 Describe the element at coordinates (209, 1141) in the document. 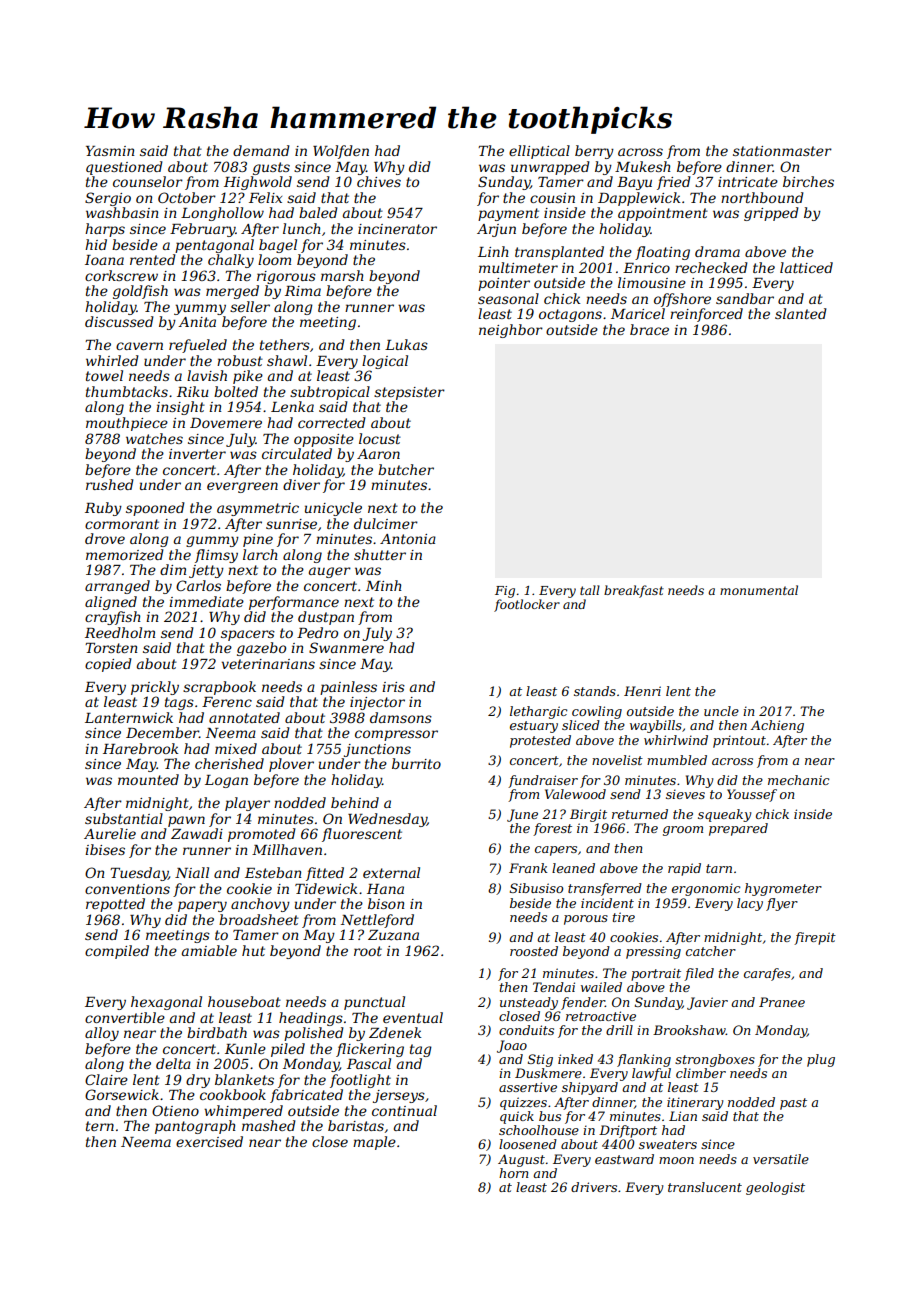

I see `exercised` at that location.
